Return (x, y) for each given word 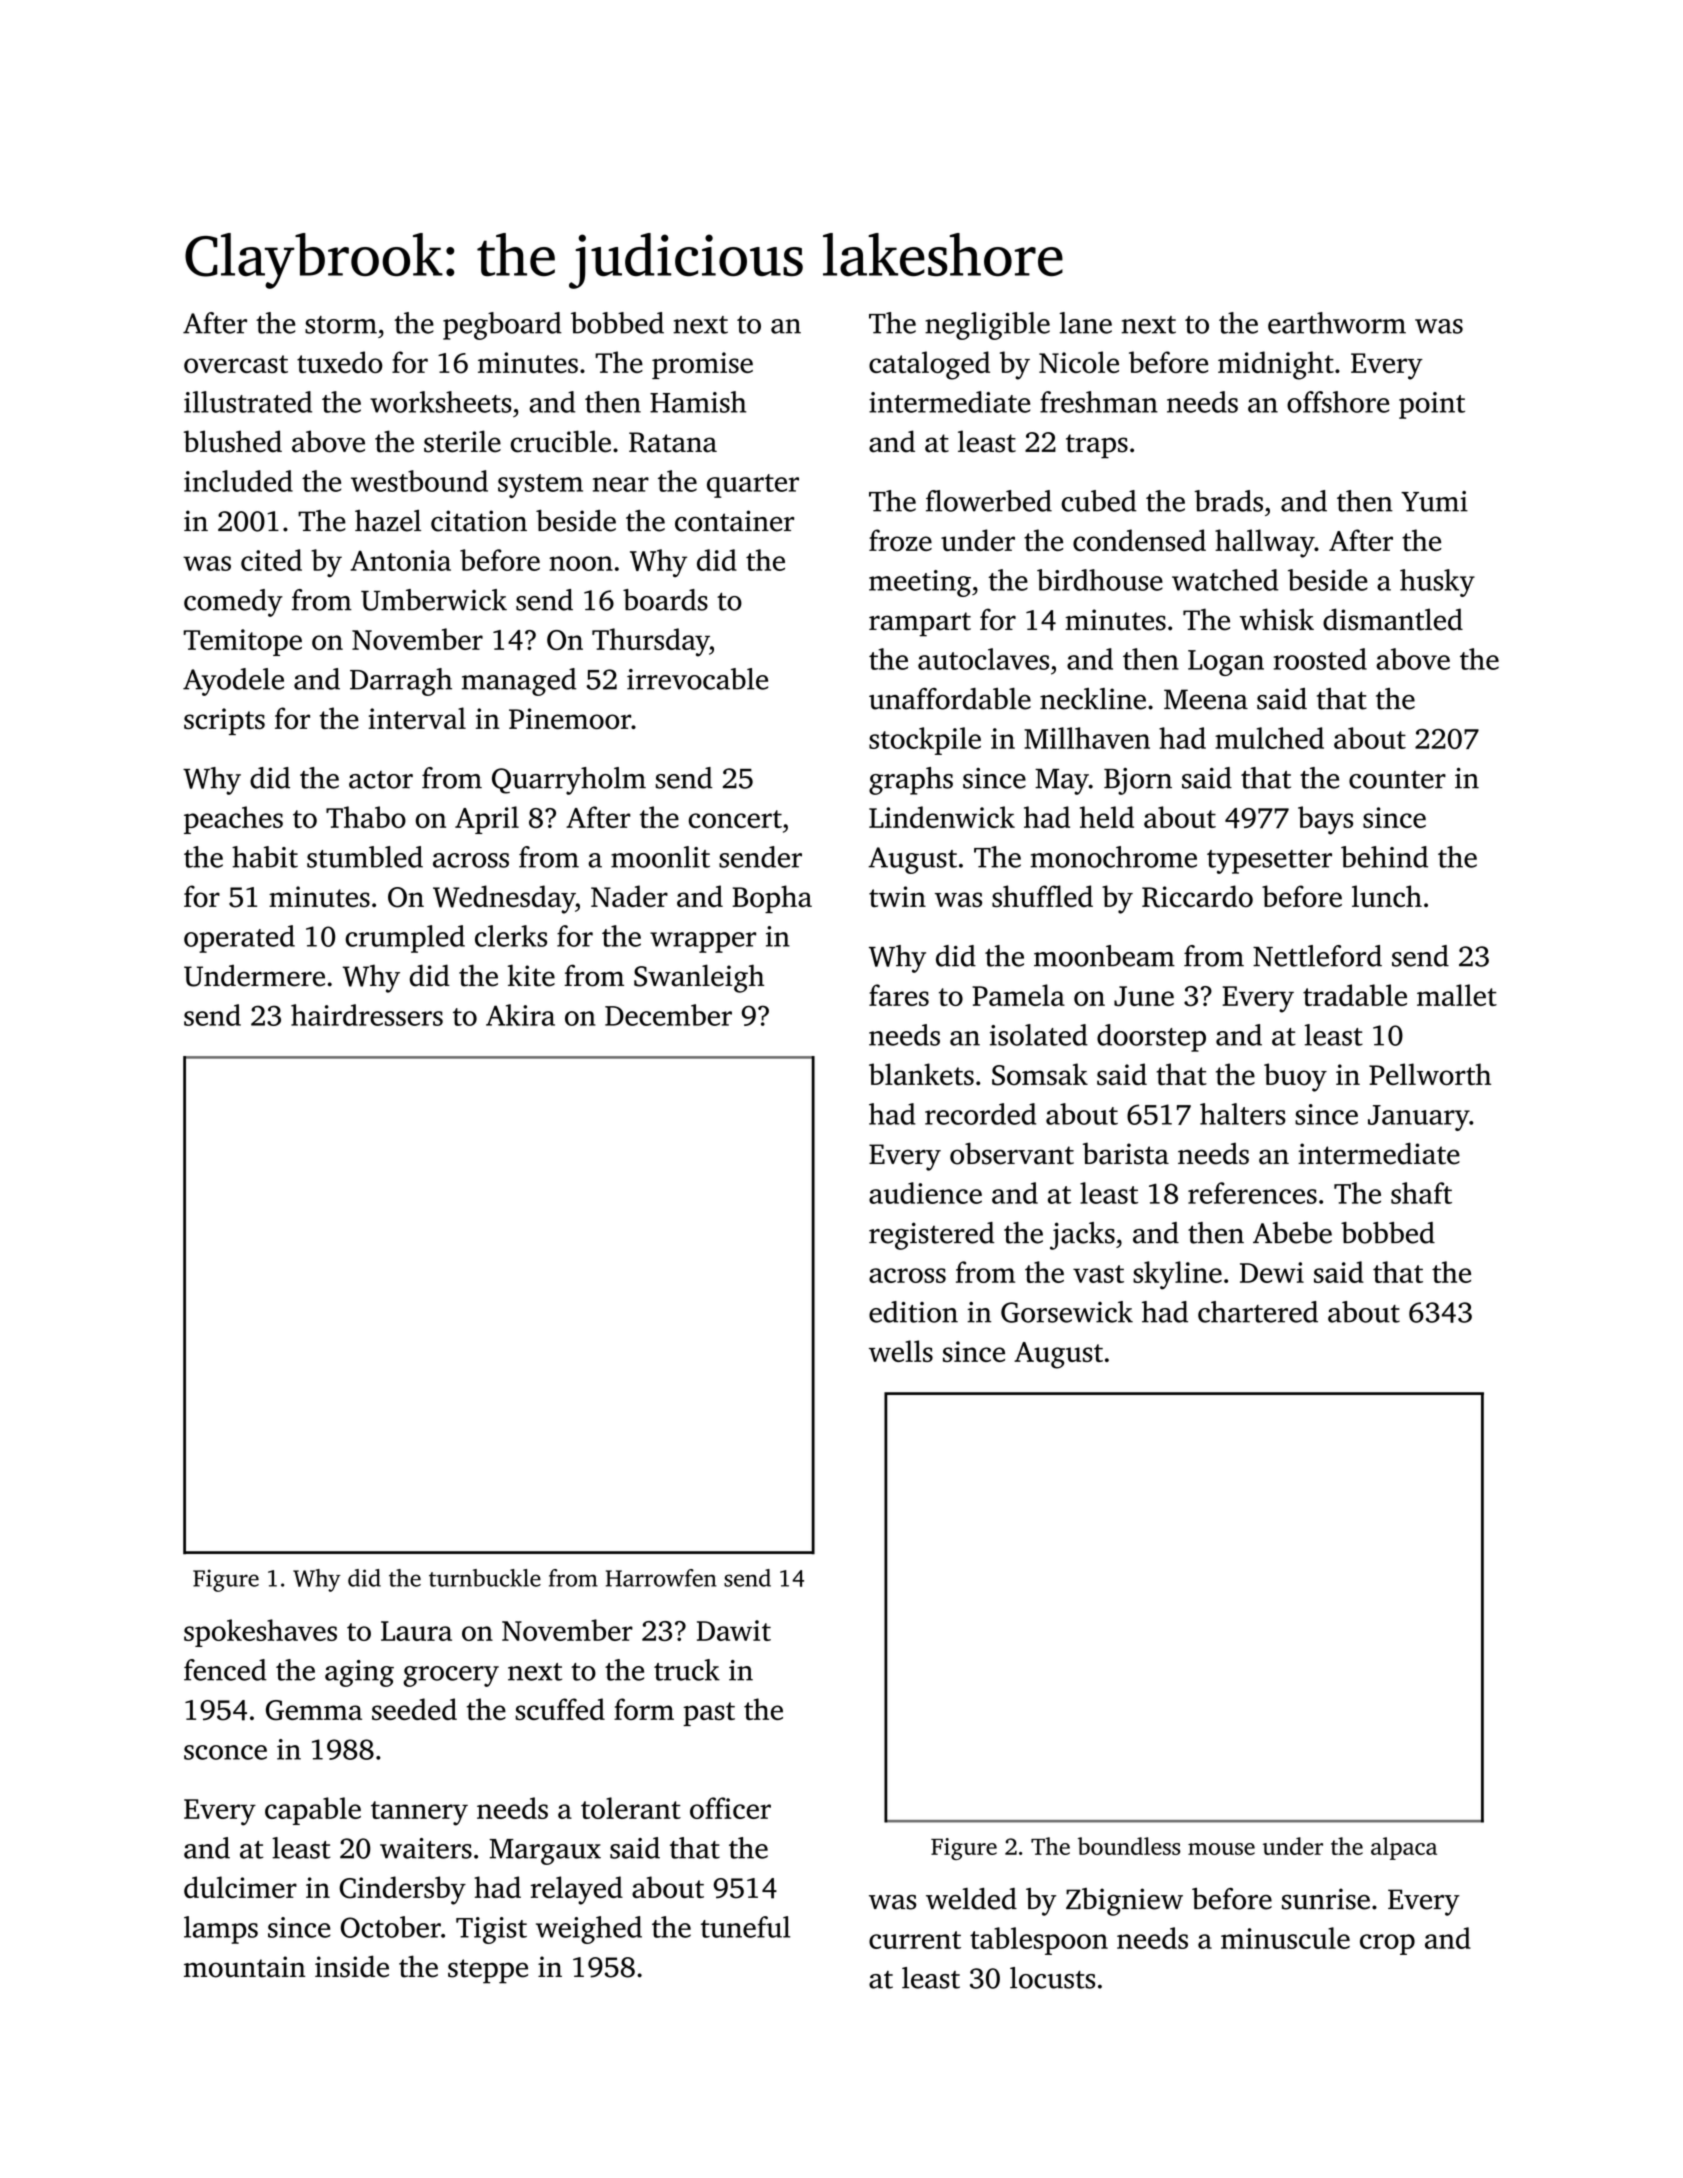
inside (352, 1966)
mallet (1457, 995)
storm (341, 325)
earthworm (1337, 323)
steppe (488, 1971)
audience (925, 1193)
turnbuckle (485, 1578)
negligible (987, 326)
